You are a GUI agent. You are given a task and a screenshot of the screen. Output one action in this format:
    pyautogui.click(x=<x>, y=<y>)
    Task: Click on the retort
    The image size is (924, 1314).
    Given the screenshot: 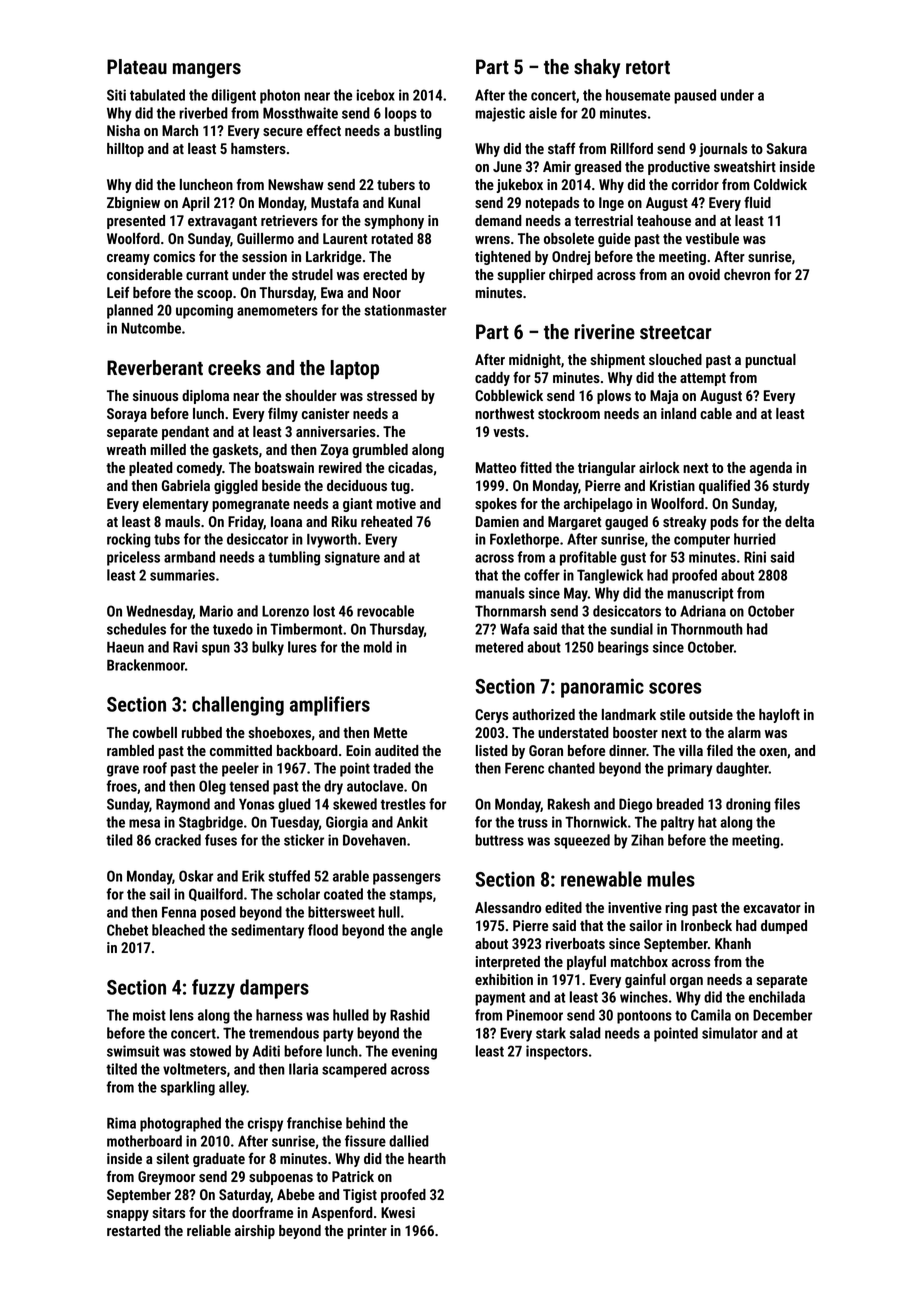 What is the action you would take?
    pyautogui.click(x=648, y=68)
